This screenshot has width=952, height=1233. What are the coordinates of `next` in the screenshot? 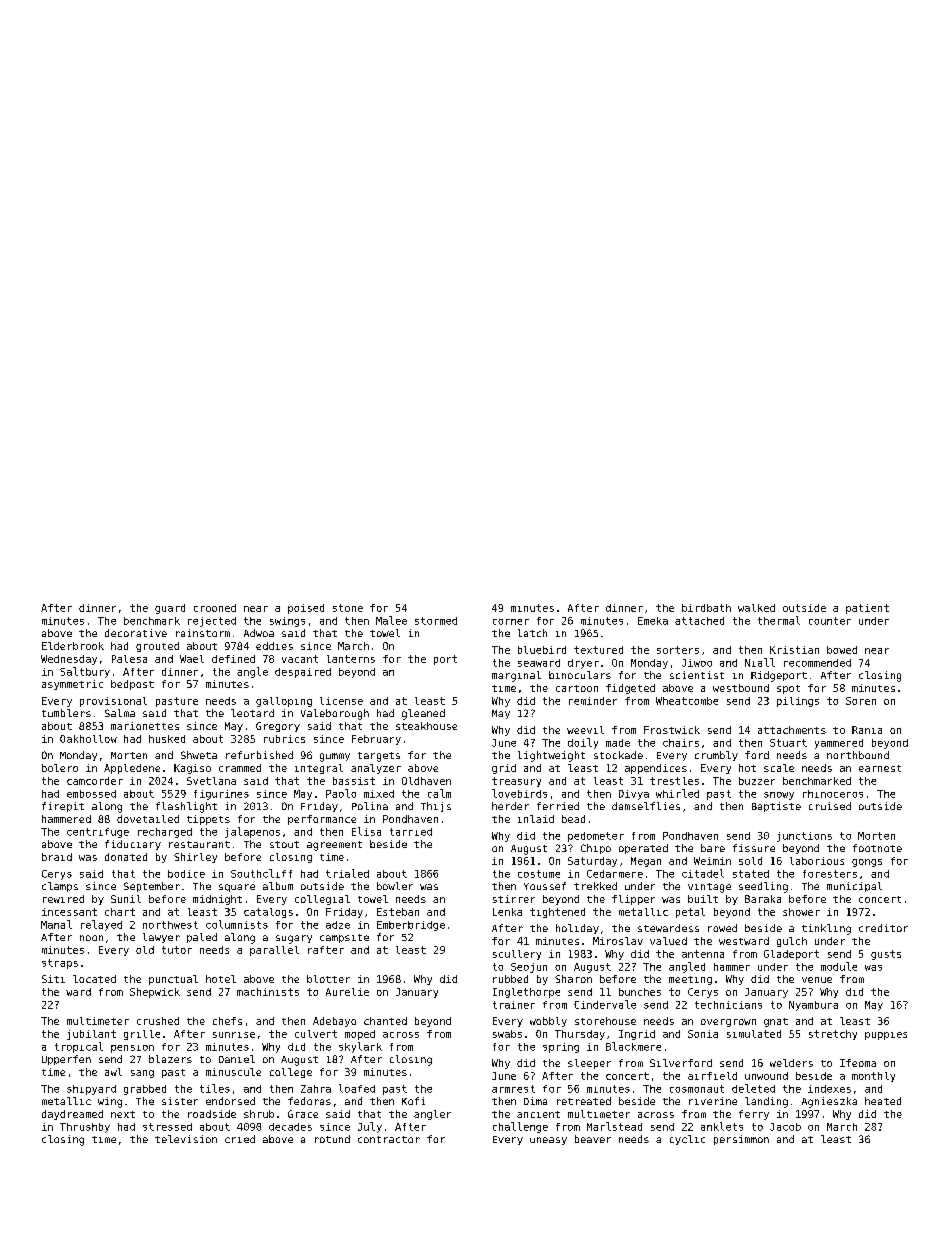 It's located at (123, 1114).
